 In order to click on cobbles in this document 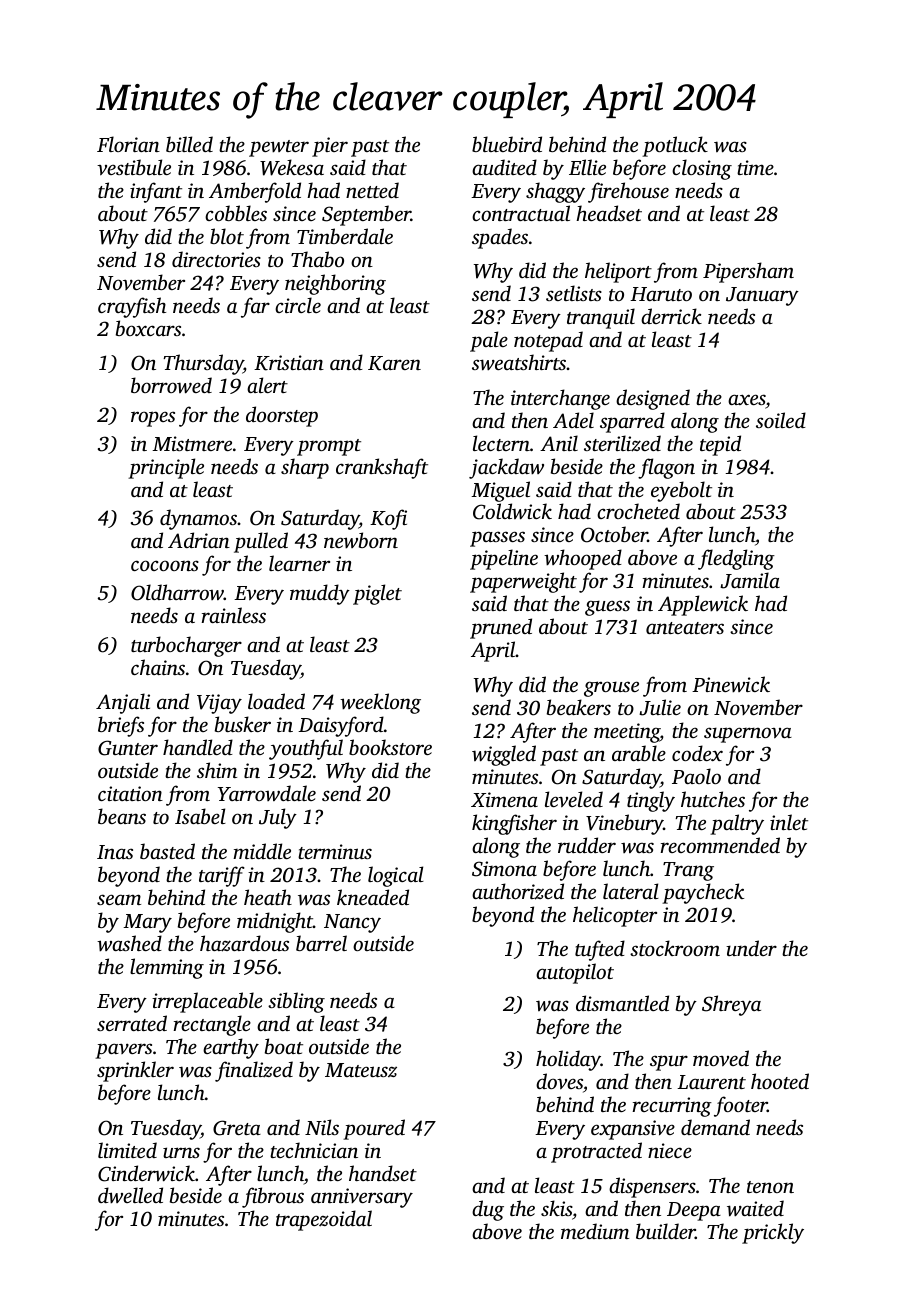, I will do `click(236, 213)`.
